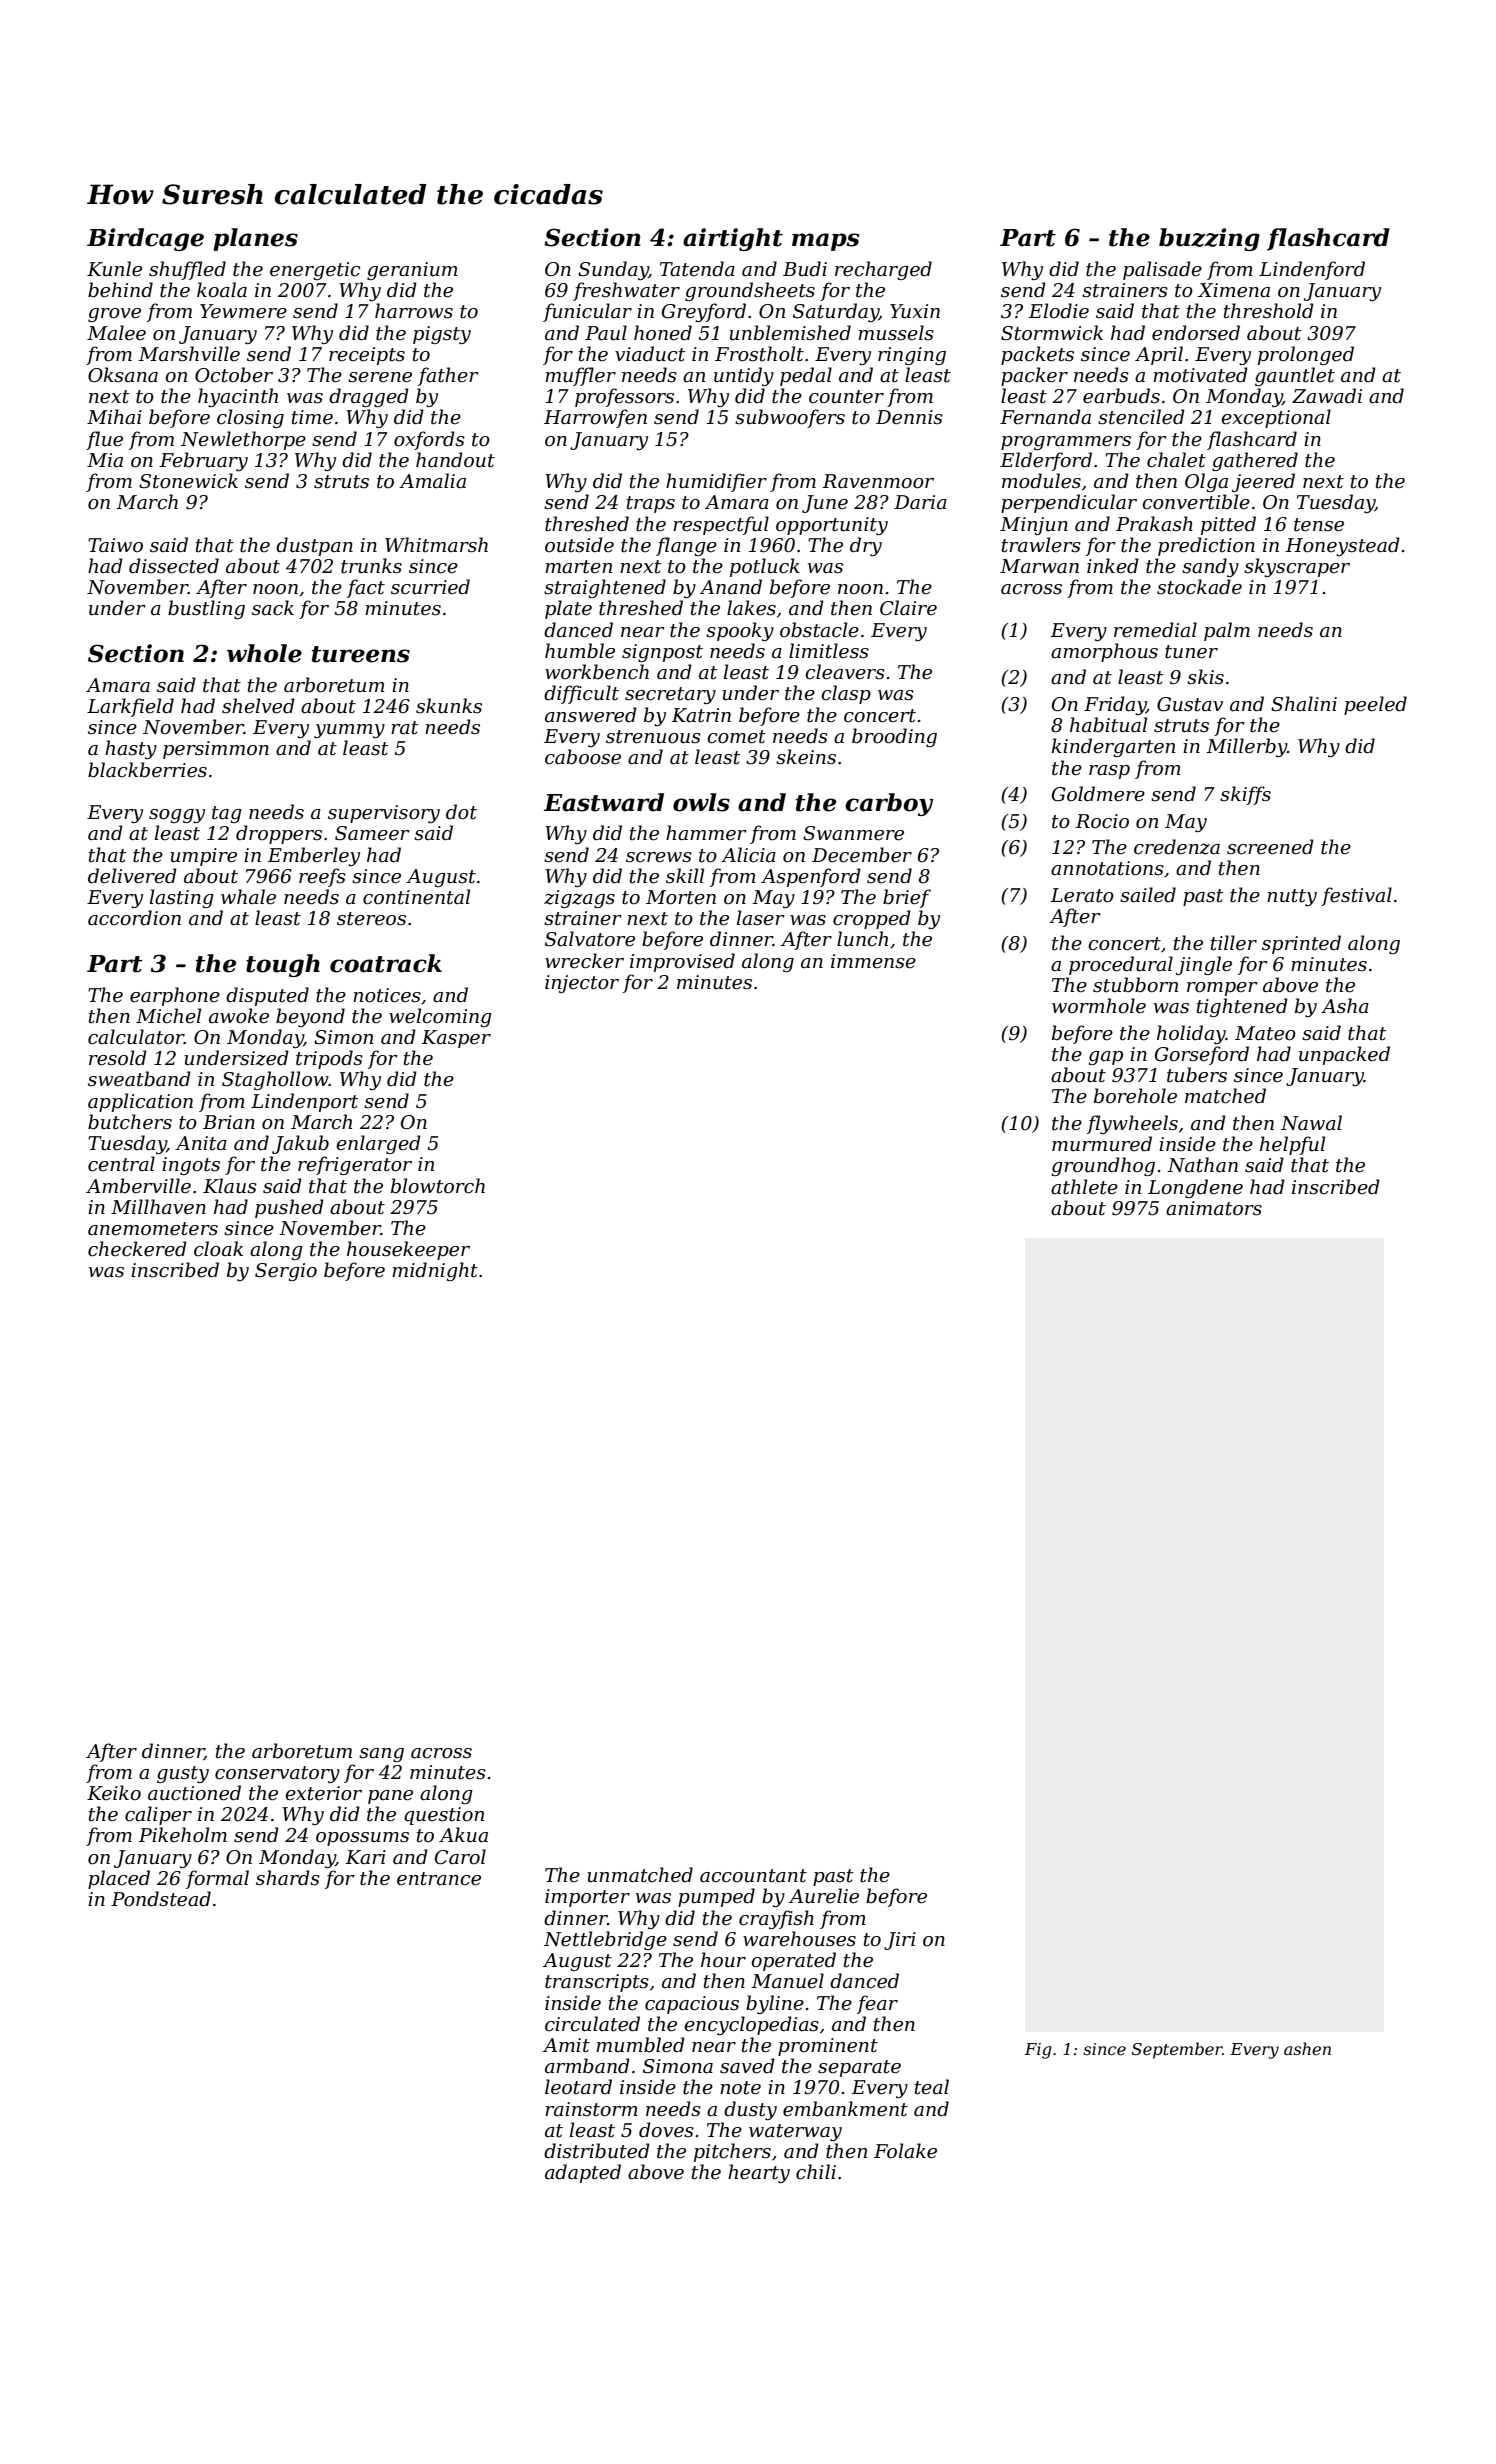 This page has height=2464, width=1496. What do you see at coordinates (753, 1876) in the page?
I see `accountant` at bounding box center [753, 1876].
